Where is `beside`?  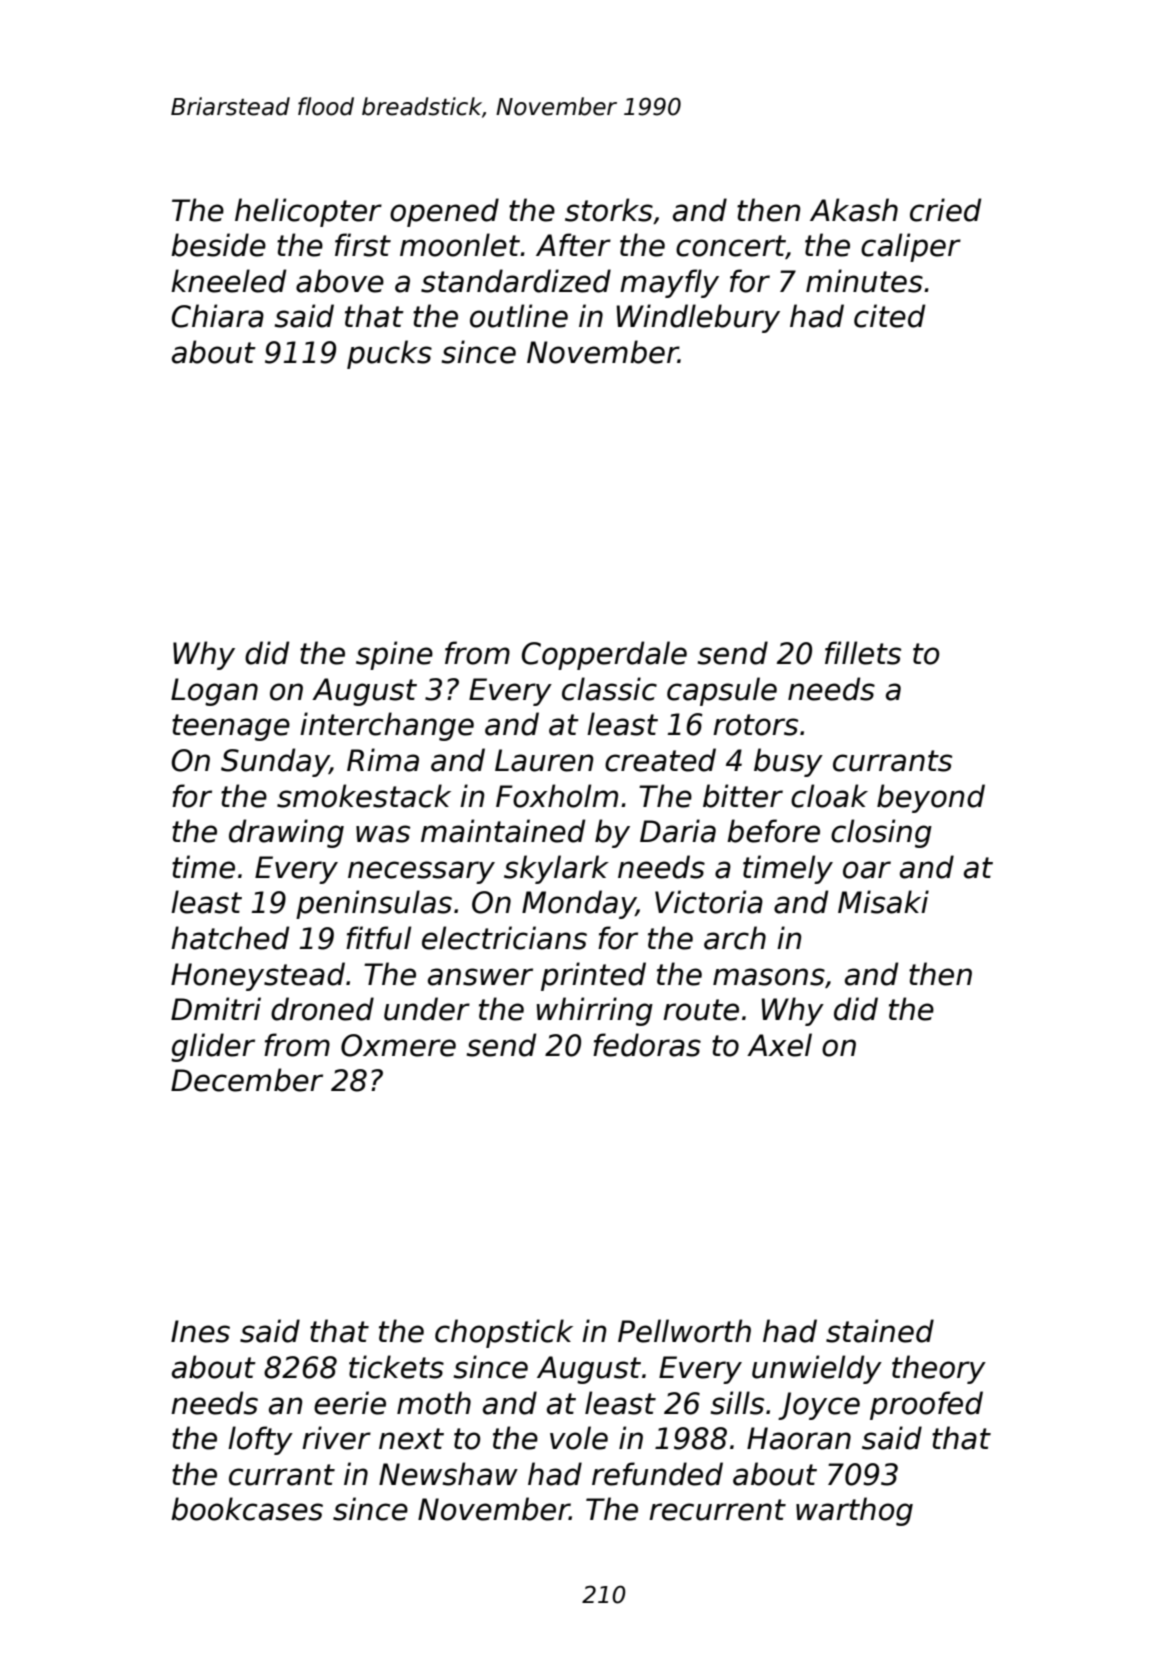
beside is located at coordinates (218, 245).
